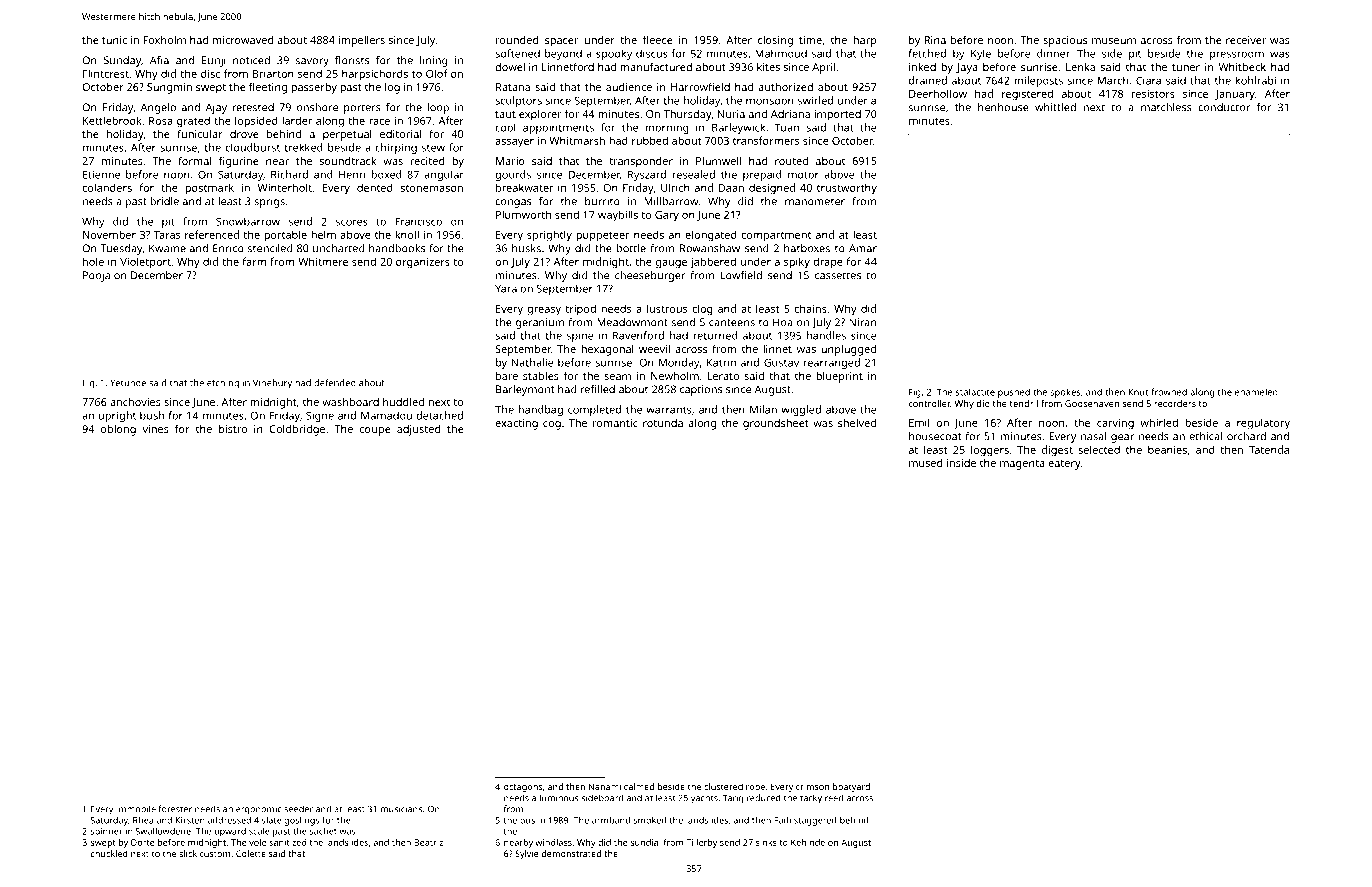 The image size is (1372, 887). Describe the element at coordinates (1224, 107) in the document. I see `conductor` at that location.
